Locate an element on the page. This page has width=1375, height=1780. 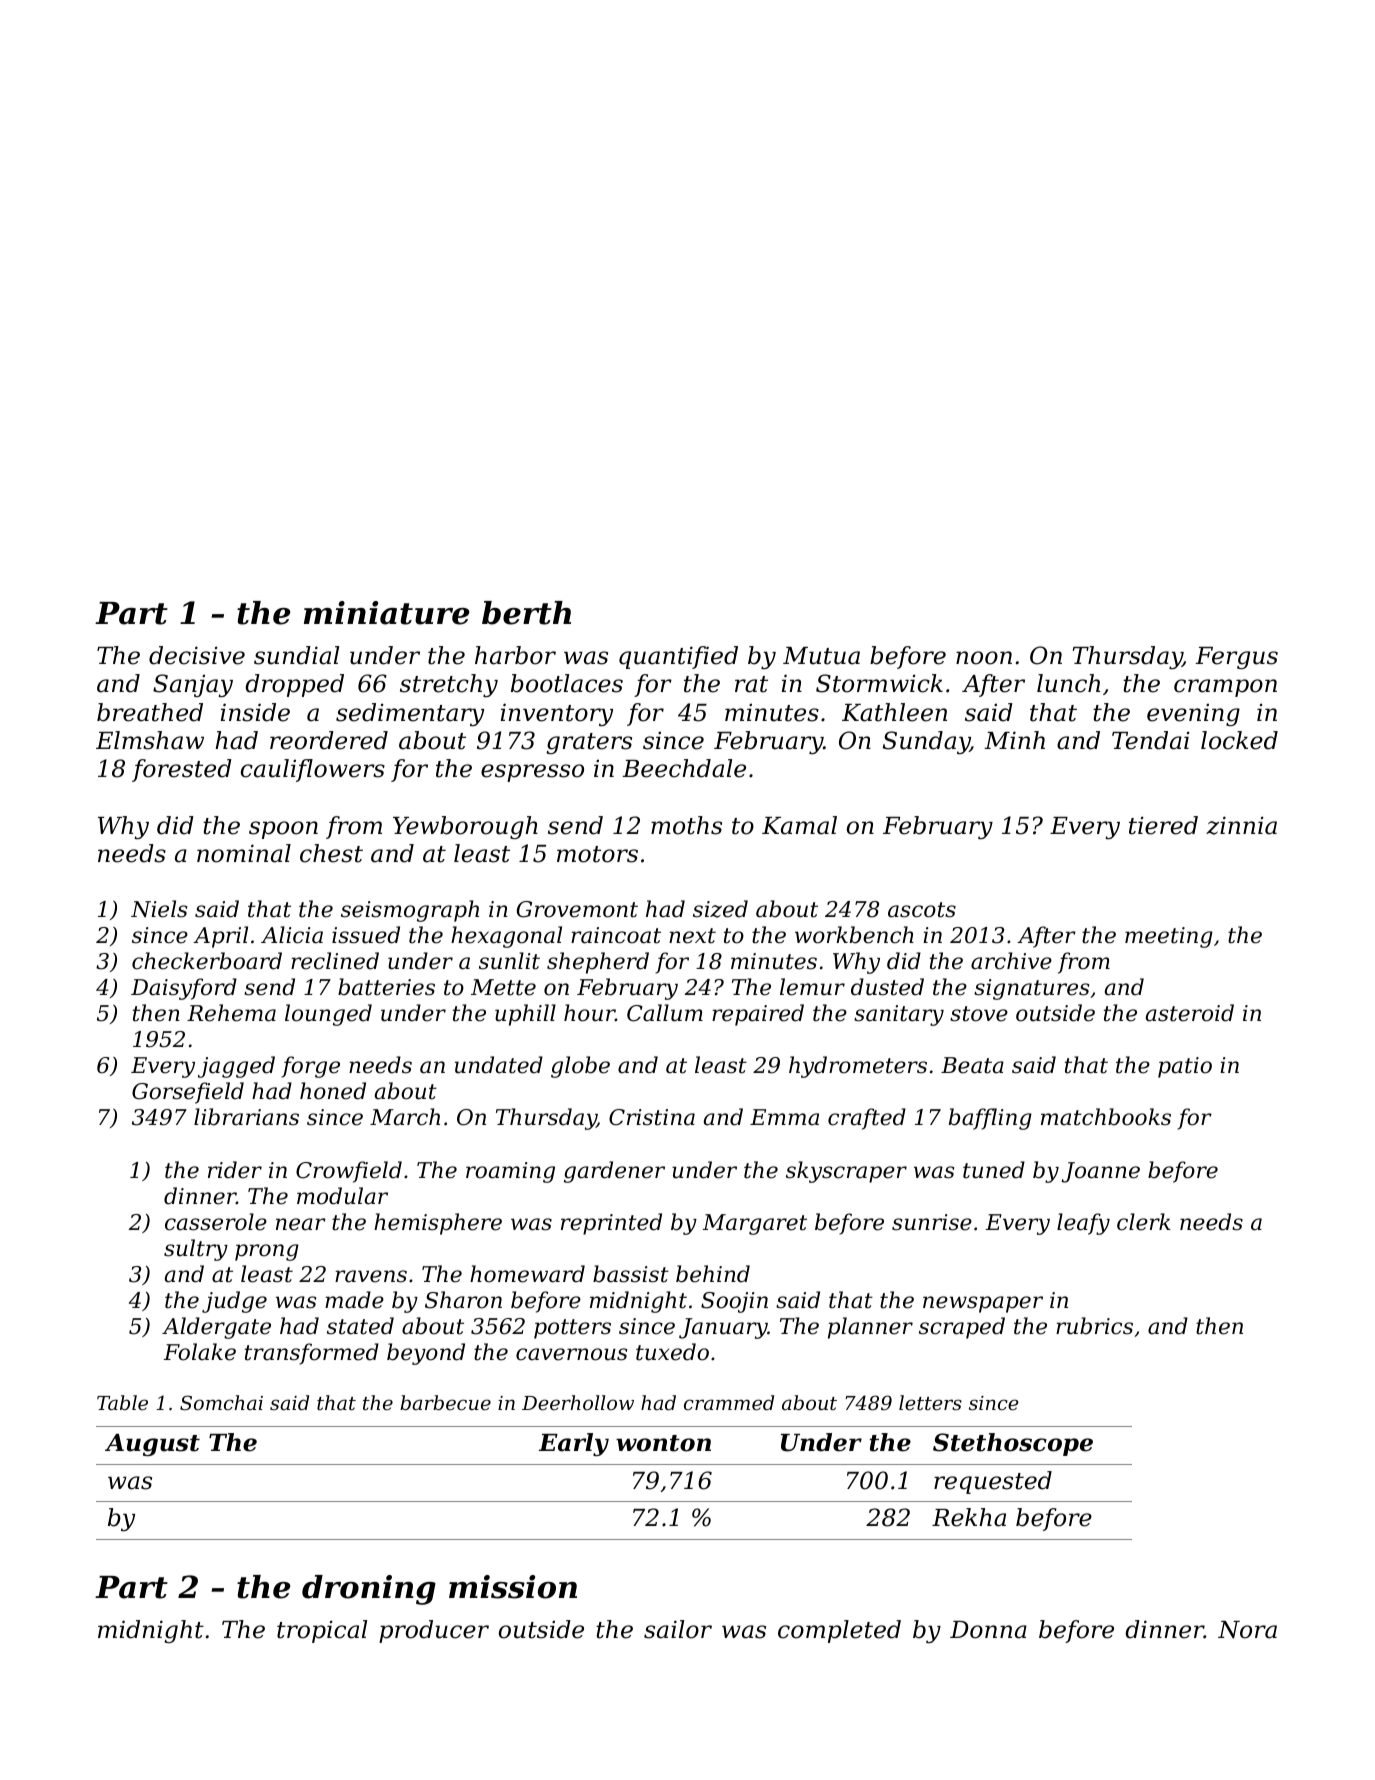
rubrics is located at coordinates (1094, 1326).
